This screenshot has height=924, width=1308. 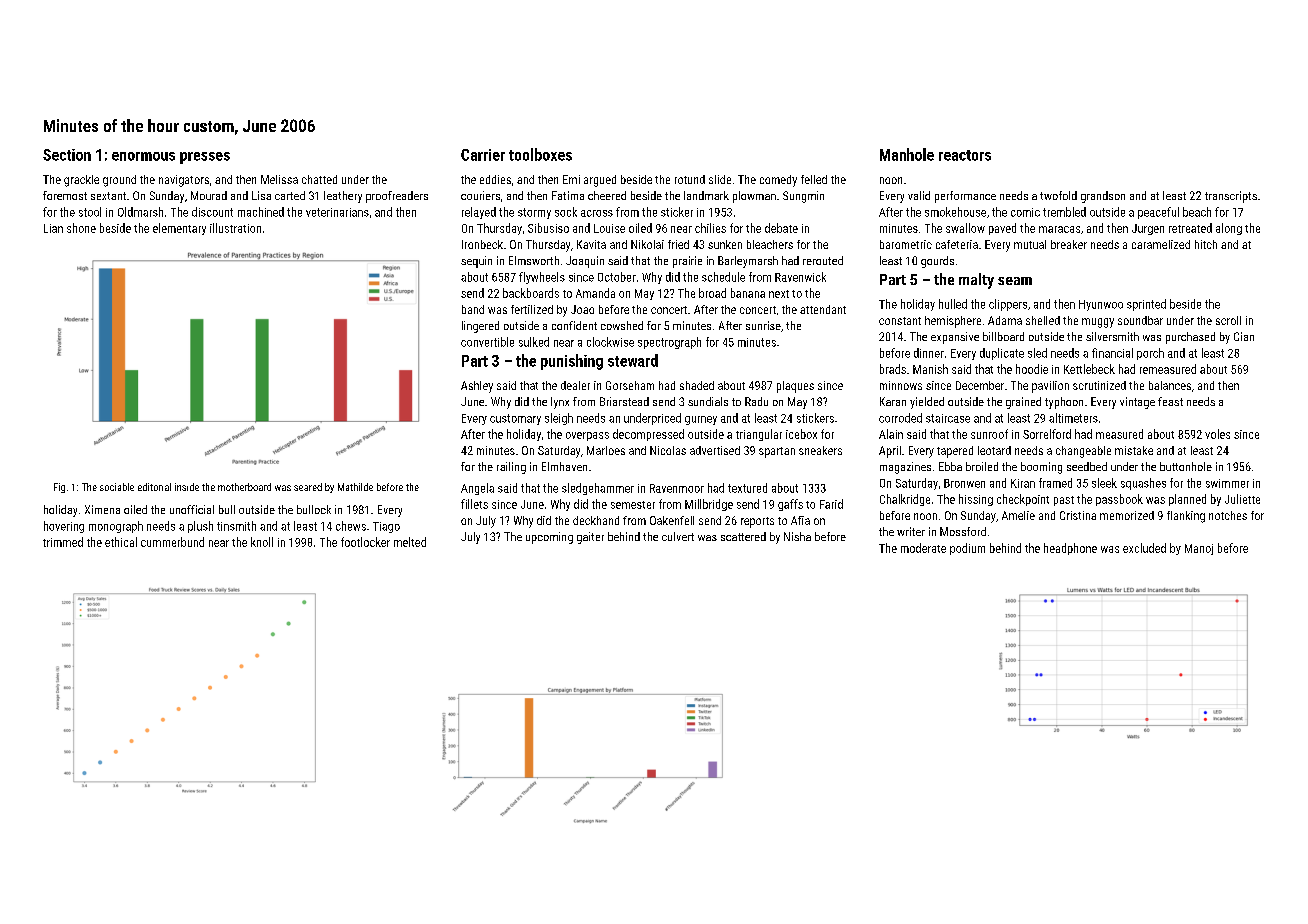 What do you see at coordinates (929, 353) in the screenshot?
I see `dinner` at bounding box center [929, 353].
